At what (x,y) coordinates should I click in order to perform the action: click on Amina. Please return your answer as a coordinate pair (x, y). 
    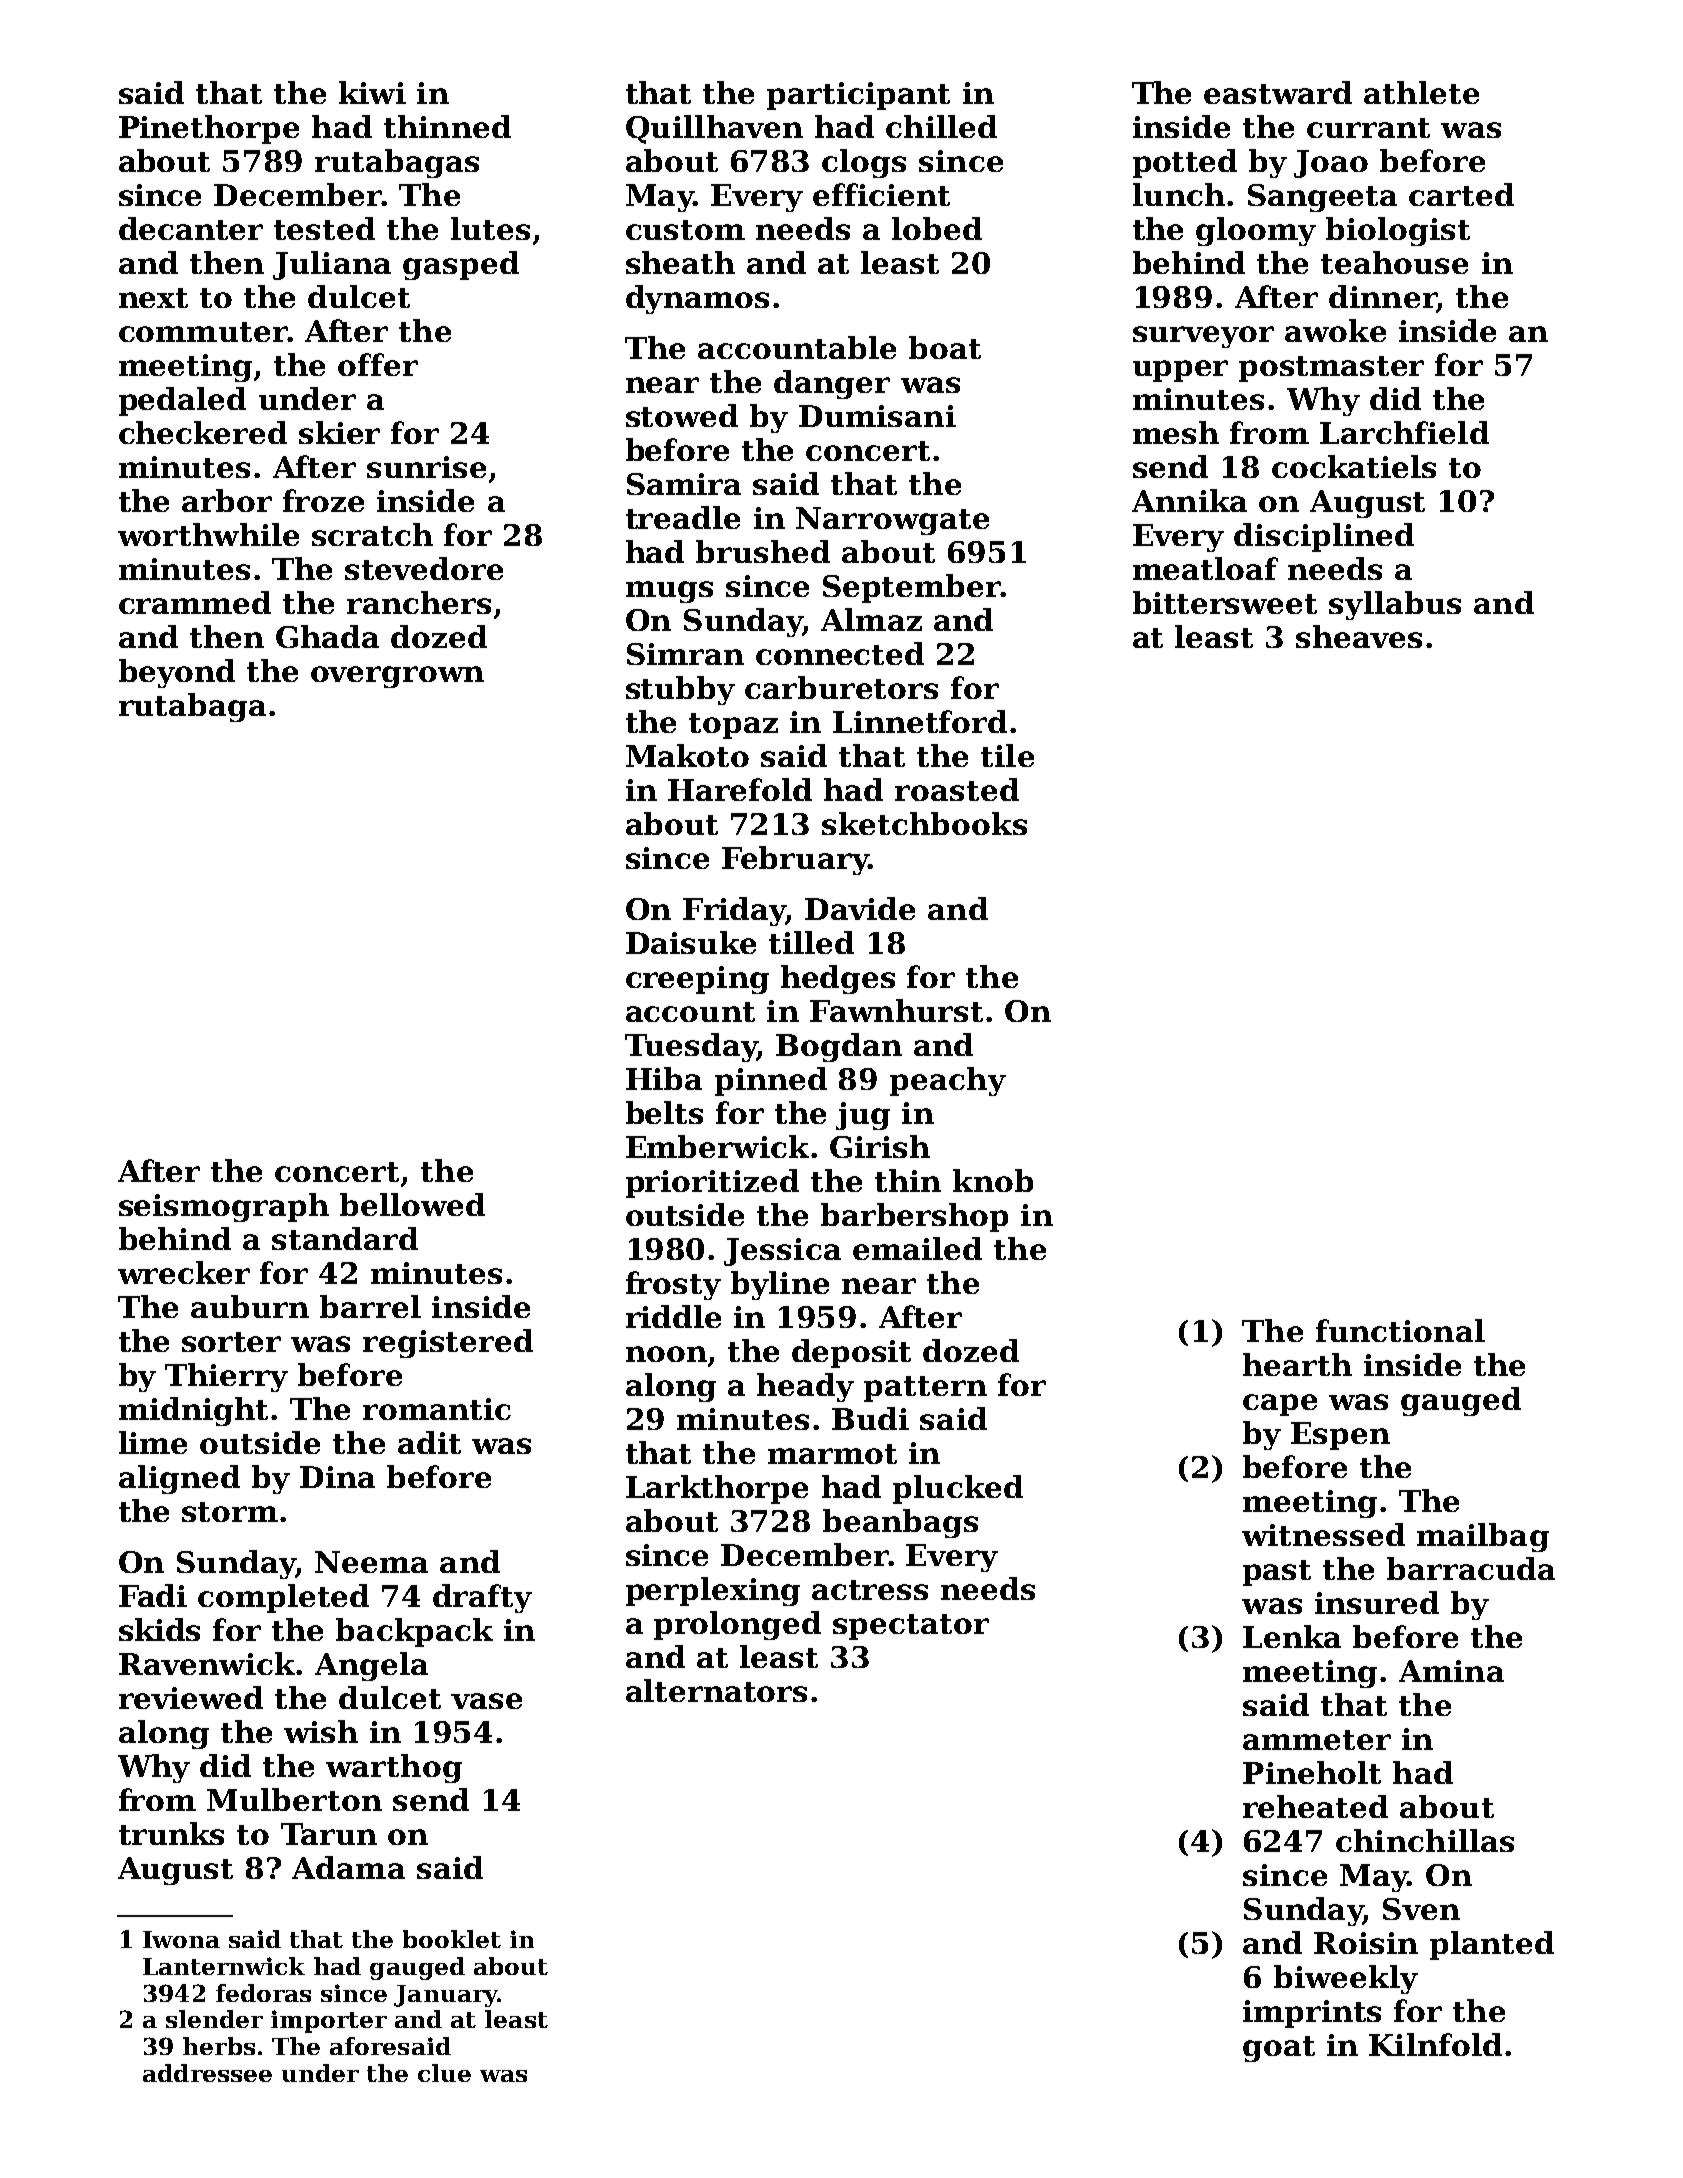
    Looking at the image, I should click on (1451, 1671).
